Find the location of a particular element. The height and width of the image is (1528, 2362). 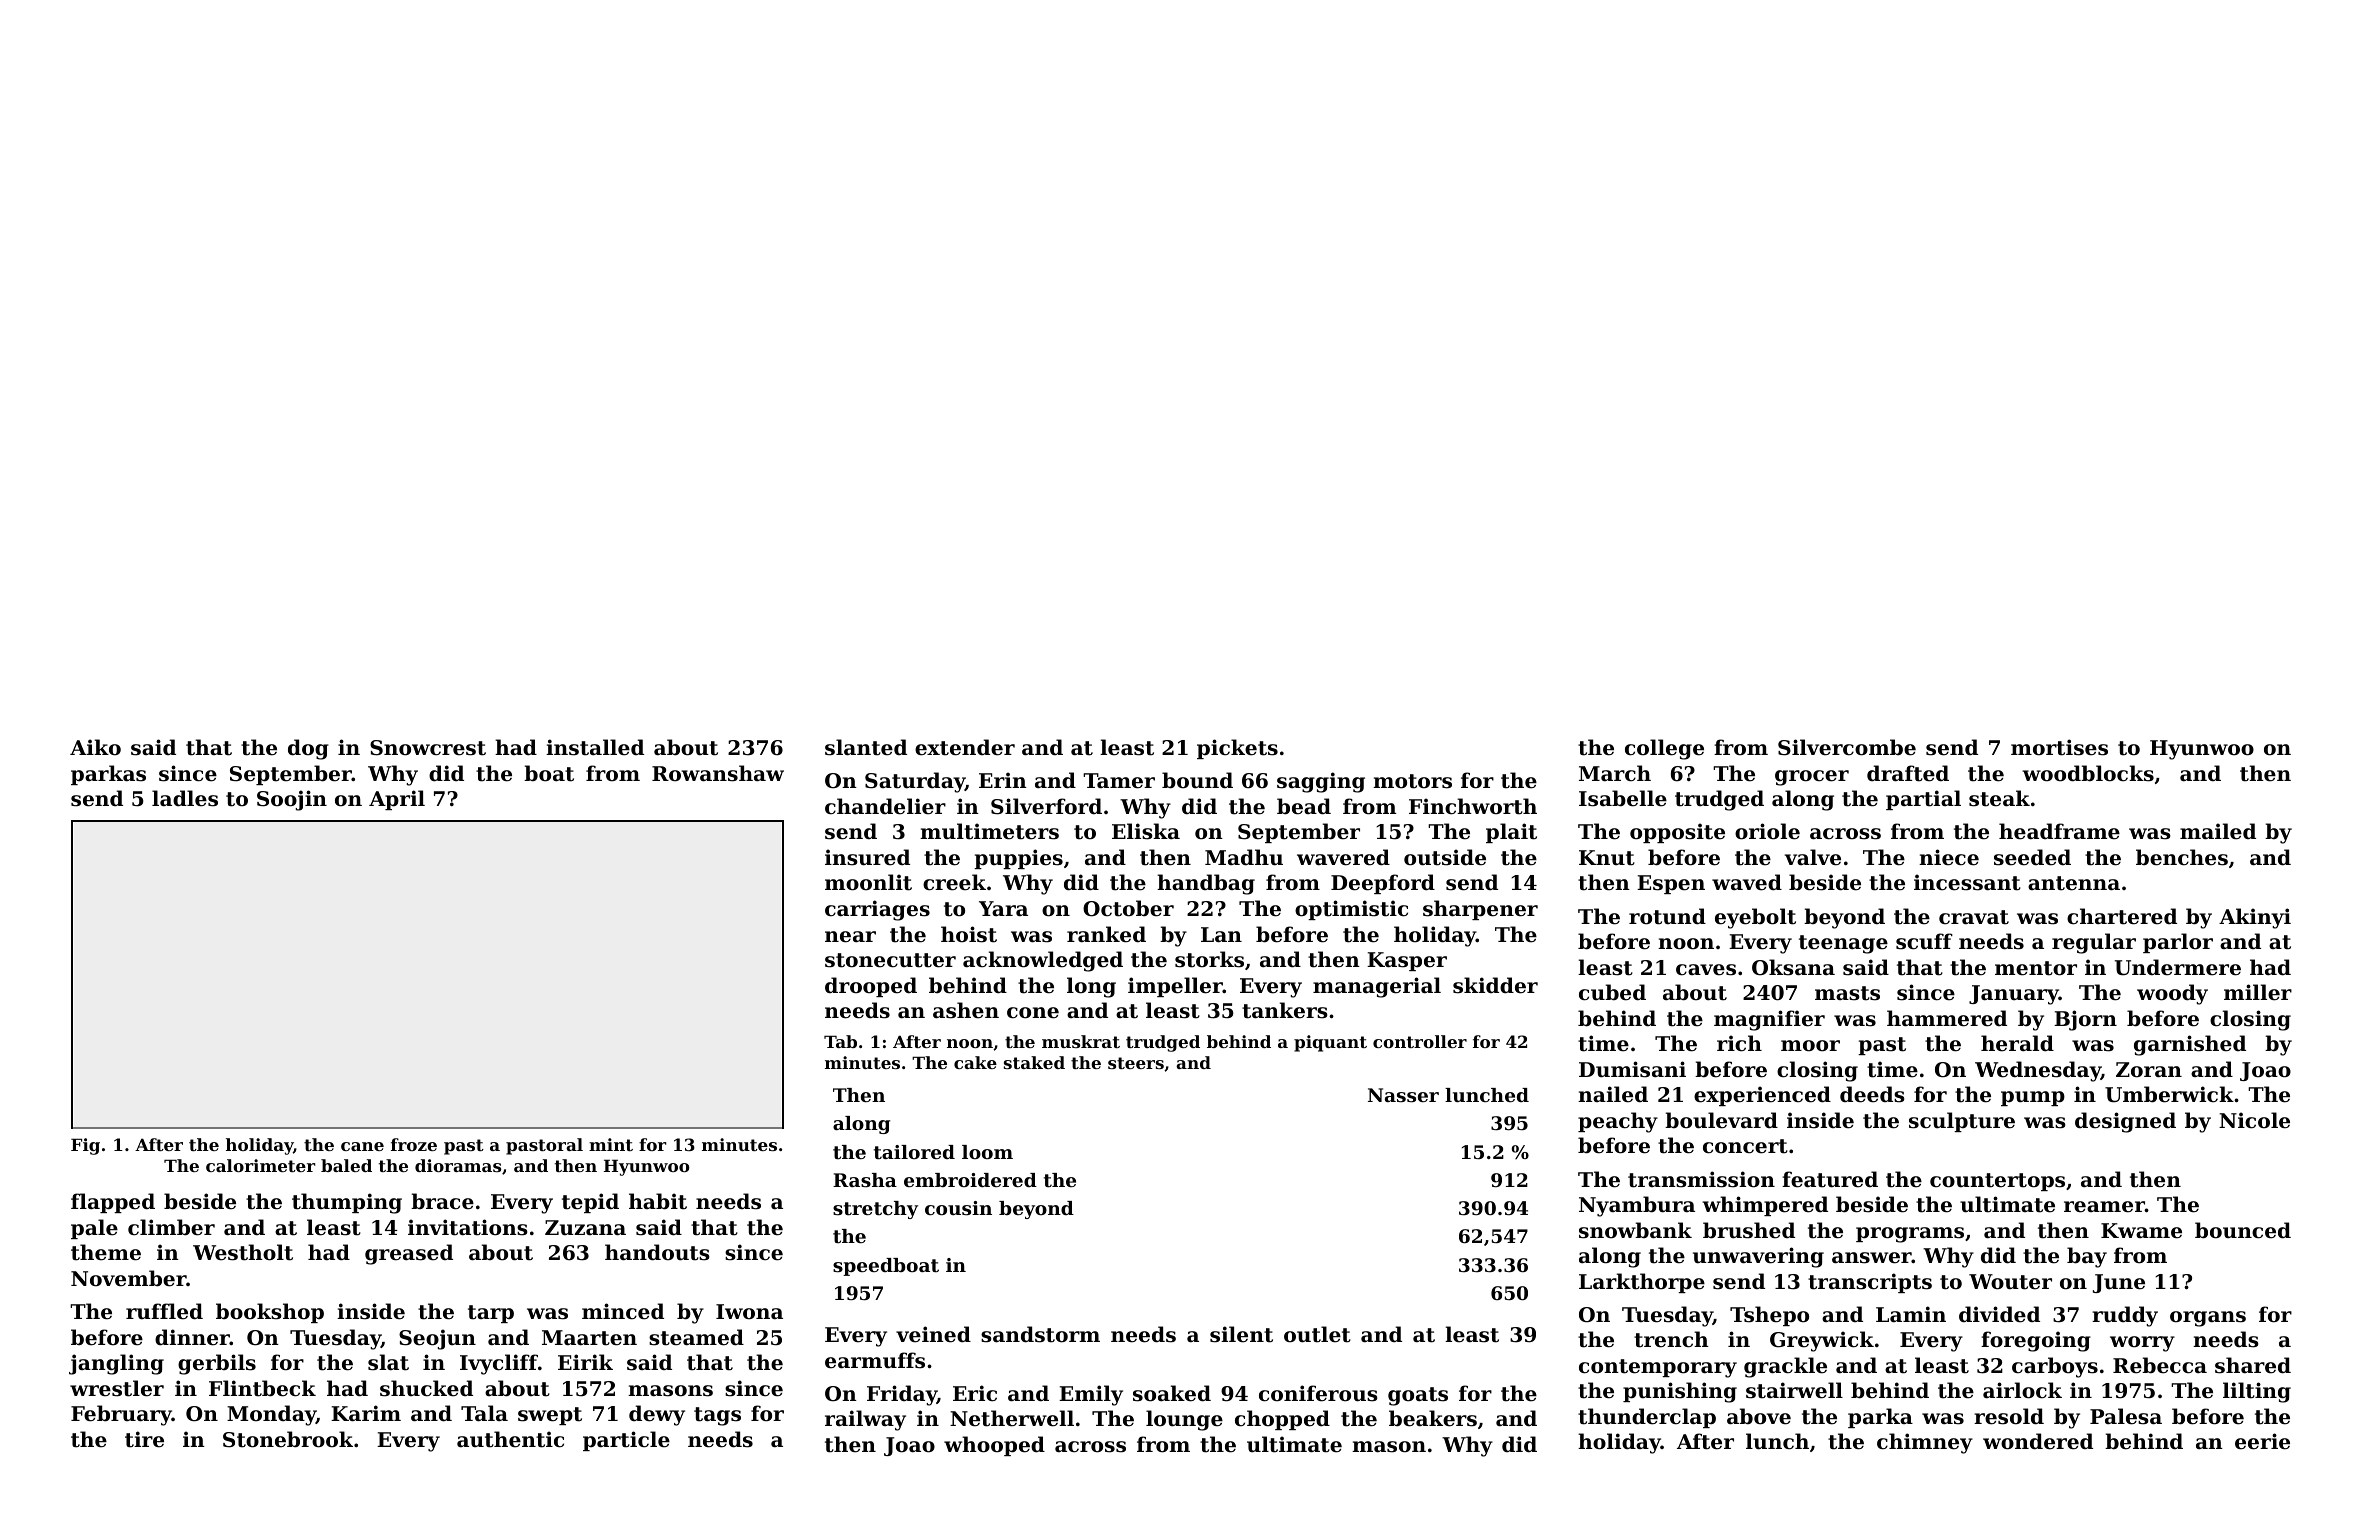

Finchworth is located at coordinates (1473, 806).
